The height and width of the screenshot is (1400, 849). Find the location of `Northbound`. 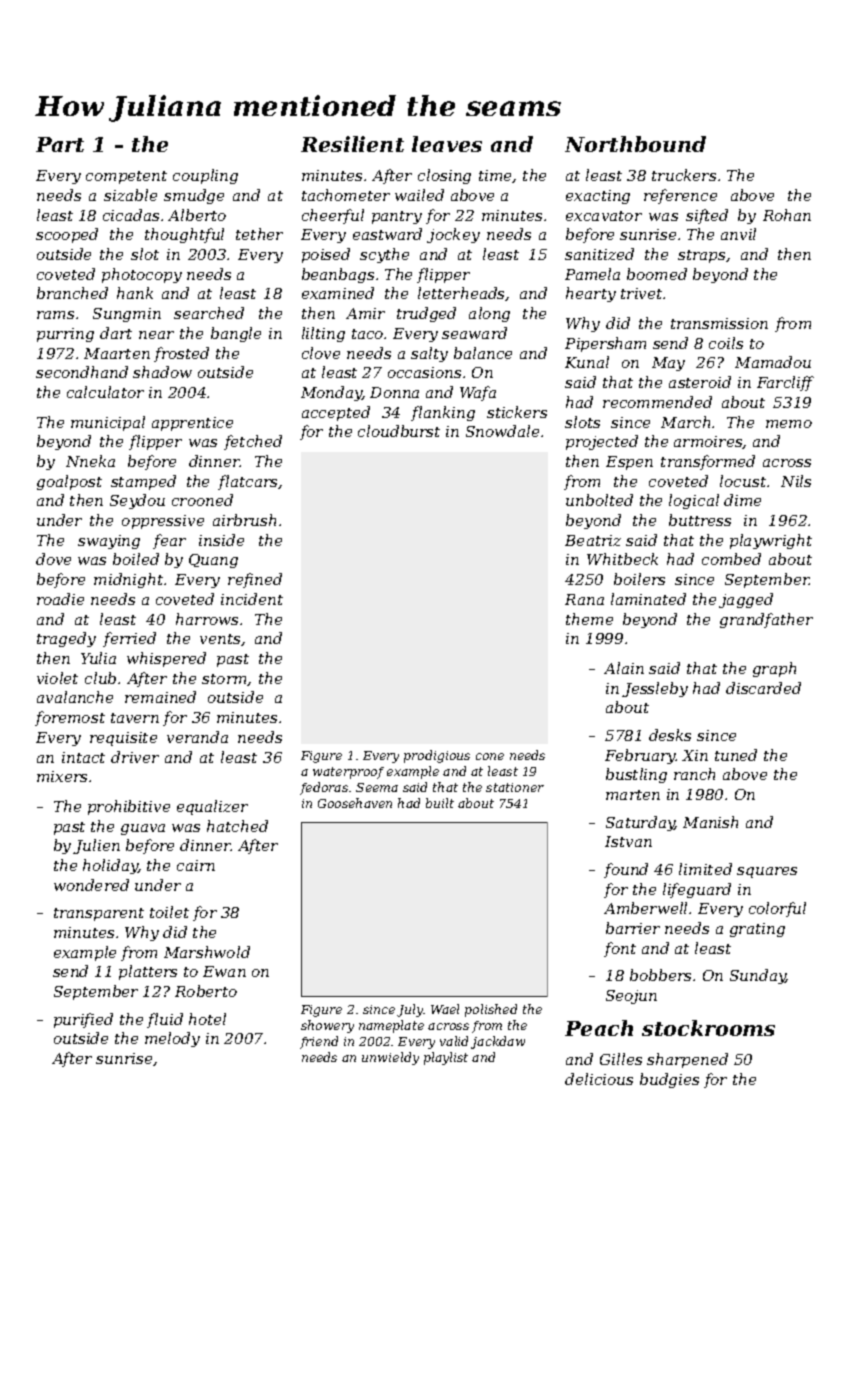

Northbound is located at coordinates (635, 144).
